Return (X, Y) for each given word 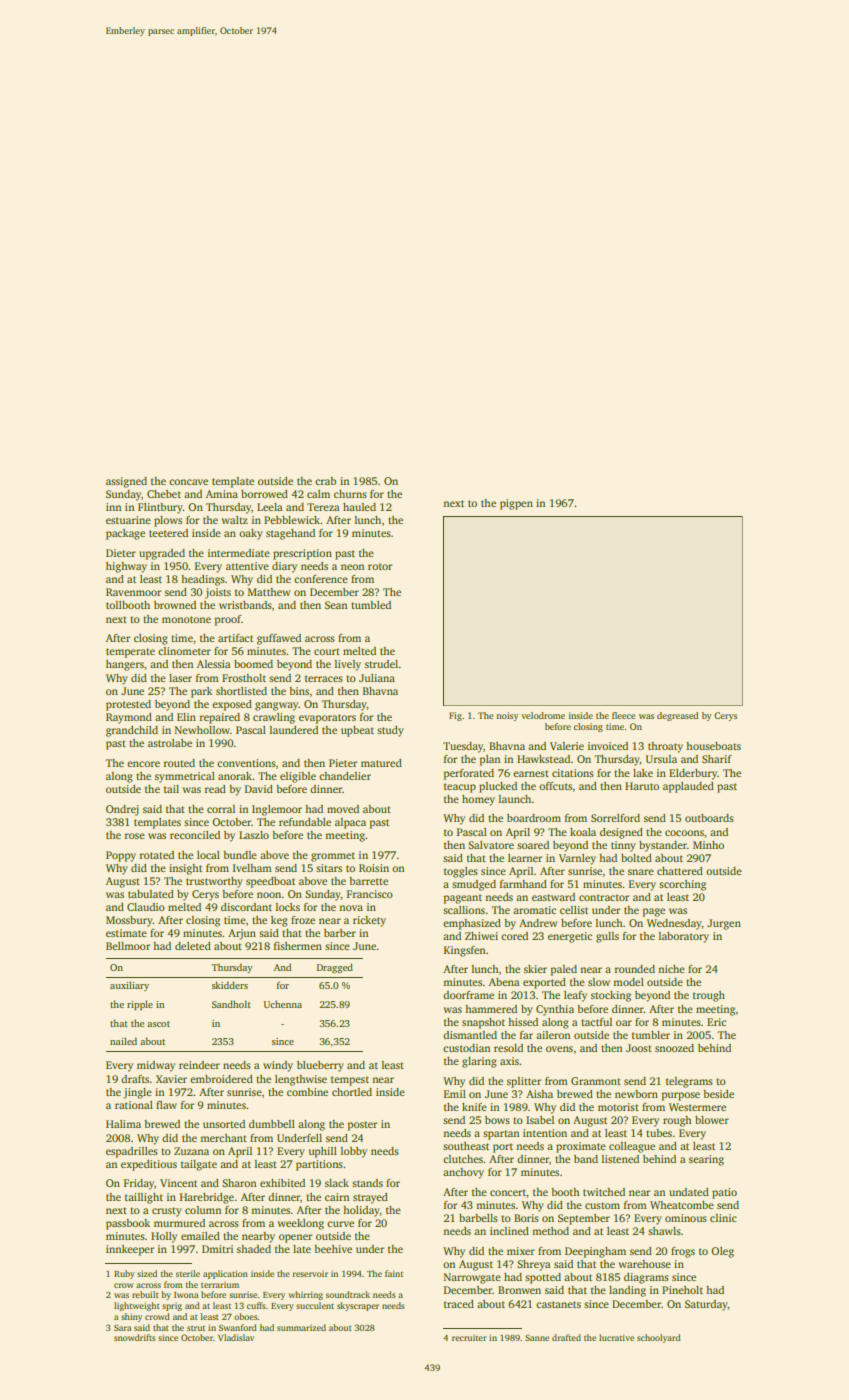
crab (325, 481)
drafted (566, 1337)
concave (188, 482)
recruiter (469, 1337)
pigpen (516, 504)
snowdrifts (135, 1337)
